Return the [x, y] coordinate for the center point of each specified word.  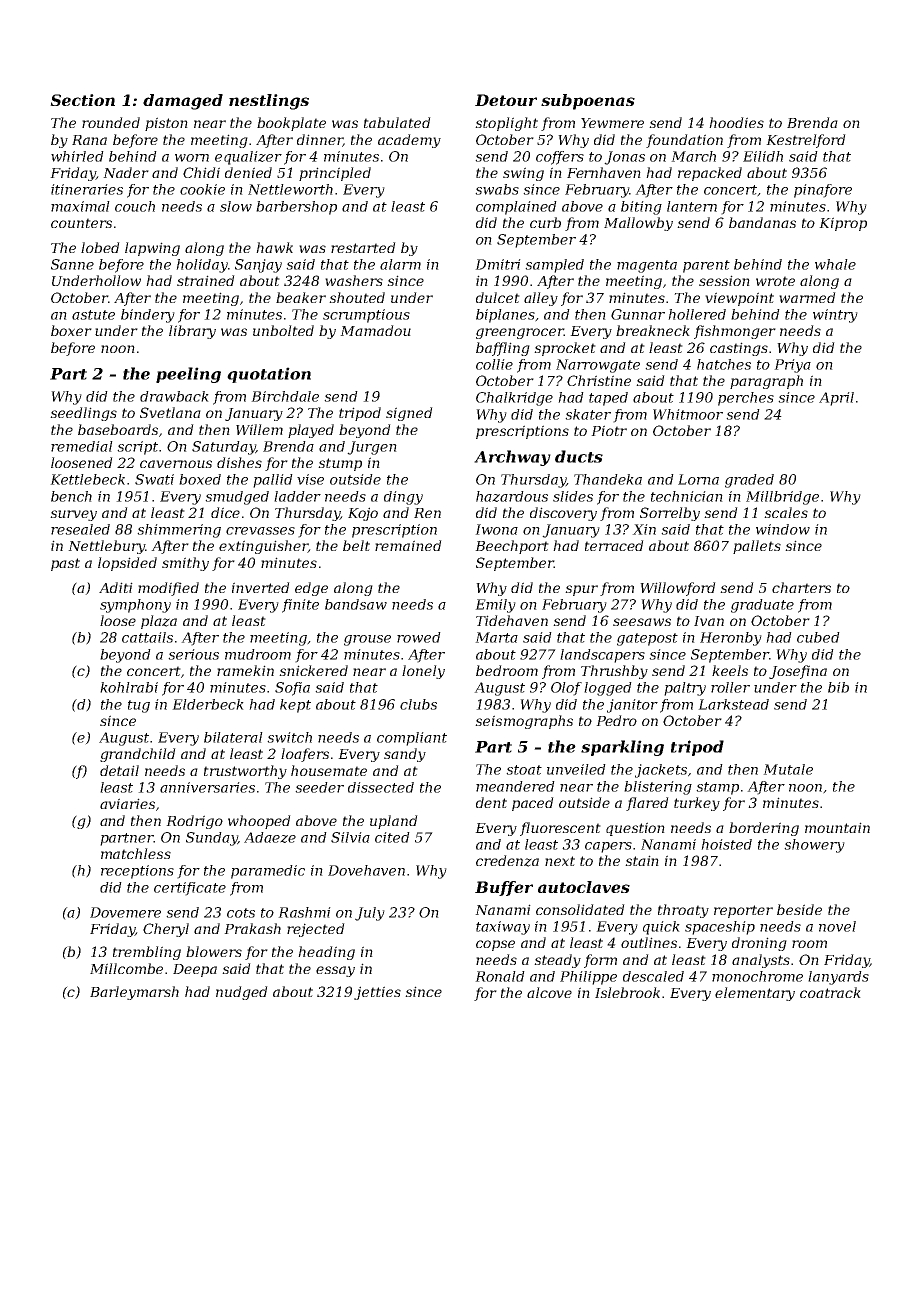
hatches [724, 364]
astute [93, 315]
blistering [658, 788]
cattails [147, 637]
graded [749, 481]
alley [541, 299]
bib [838, 687]
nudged [242, 993]
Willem [259, 429]
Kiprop [843, 224]
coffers [560, 158]
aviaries [127, 803]
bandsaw [356, 604]
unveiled [576, 769]
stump [340, 464]
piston [166, 124]
